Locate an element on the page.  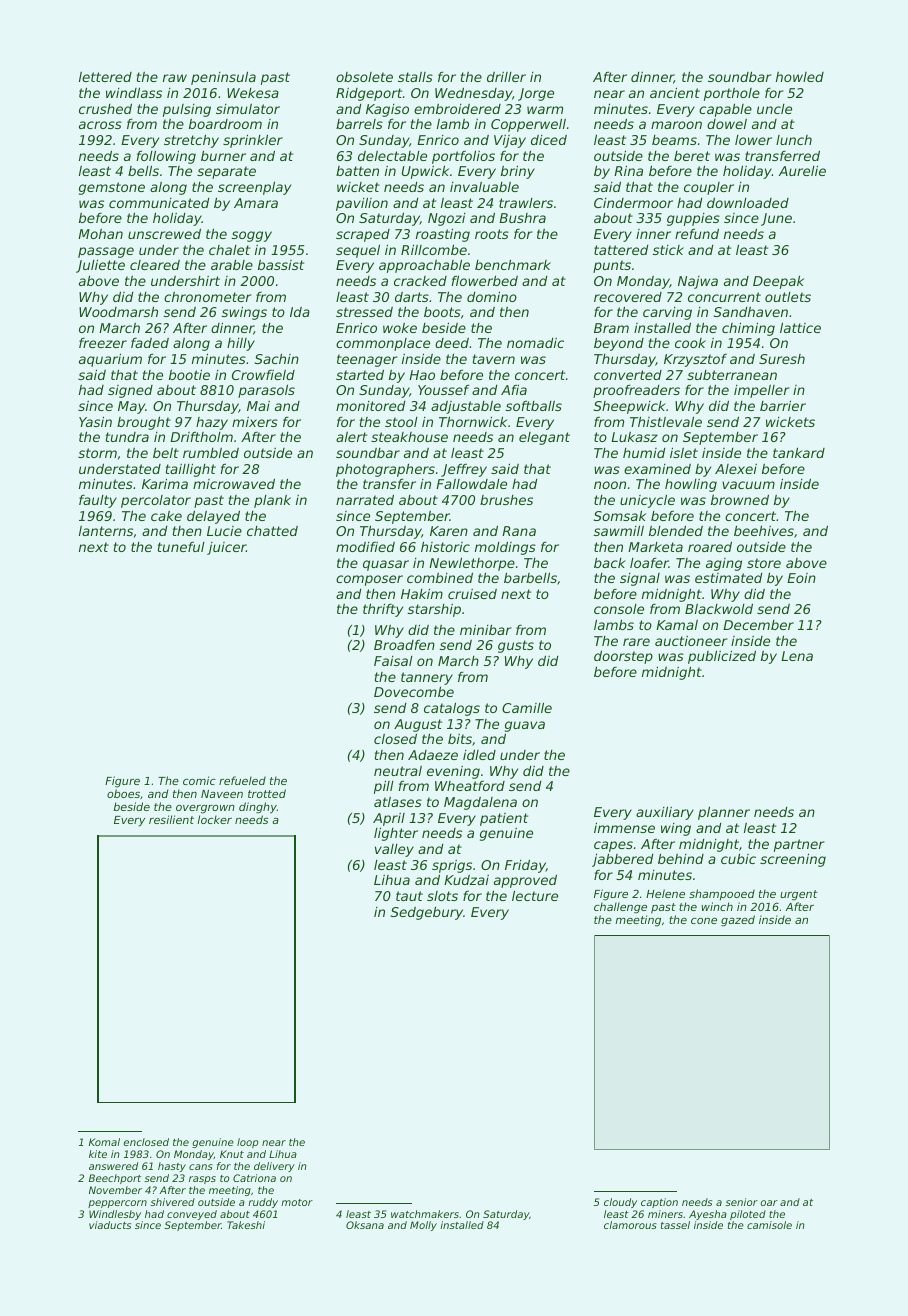
passage is located at coordinates (106, 252).
